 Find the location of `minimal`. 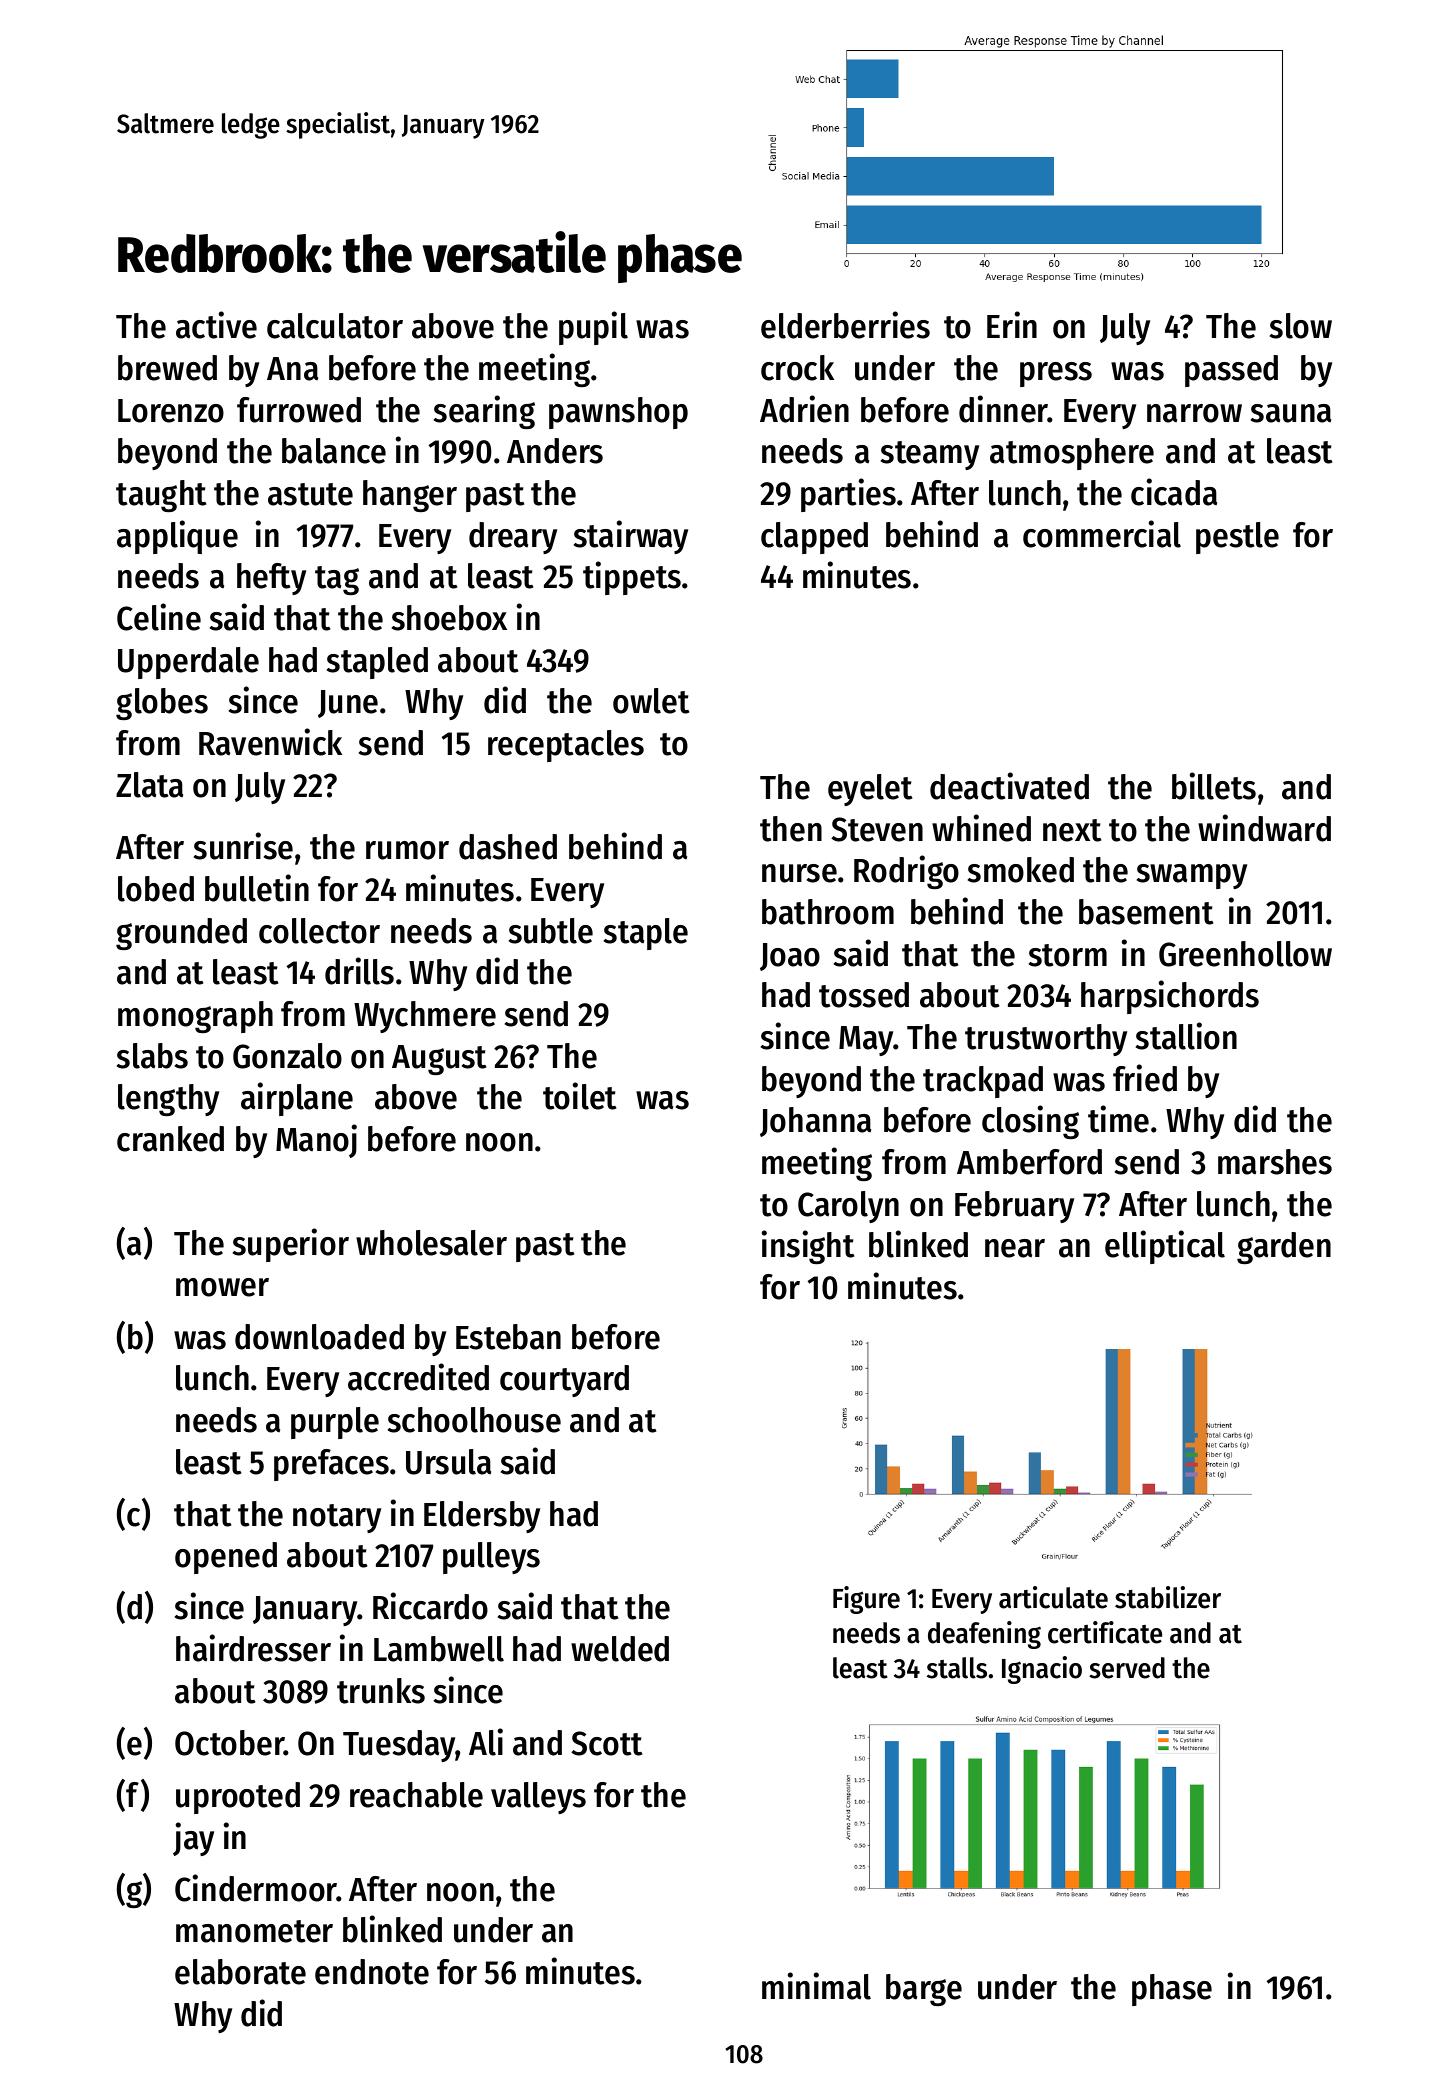

minimal is located at coordinates (816, 1986).
